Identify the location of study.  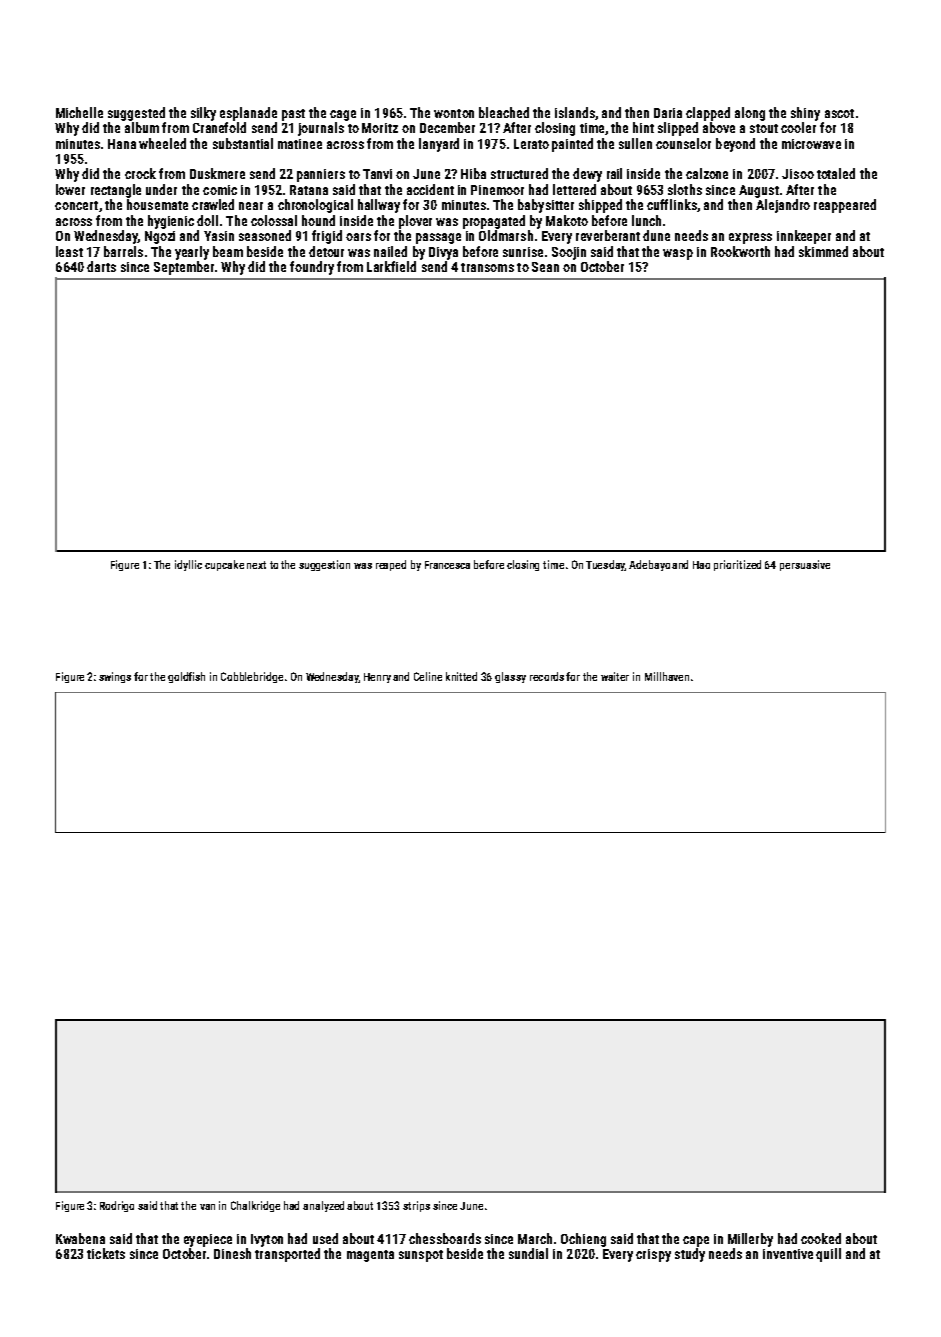
(690, 1255).
